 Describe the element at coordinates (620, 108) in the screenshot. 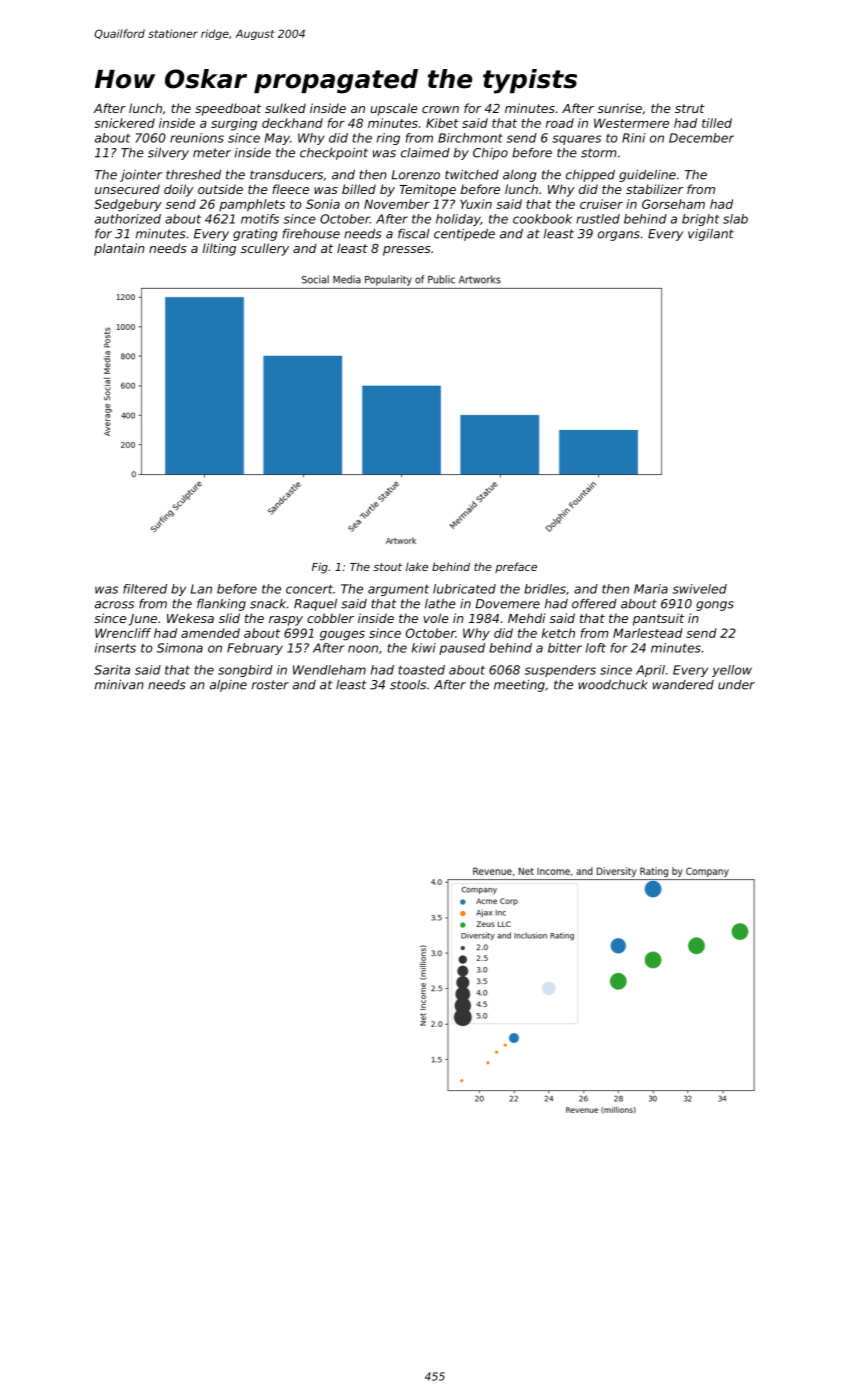

I see `sunrise` at that location.
